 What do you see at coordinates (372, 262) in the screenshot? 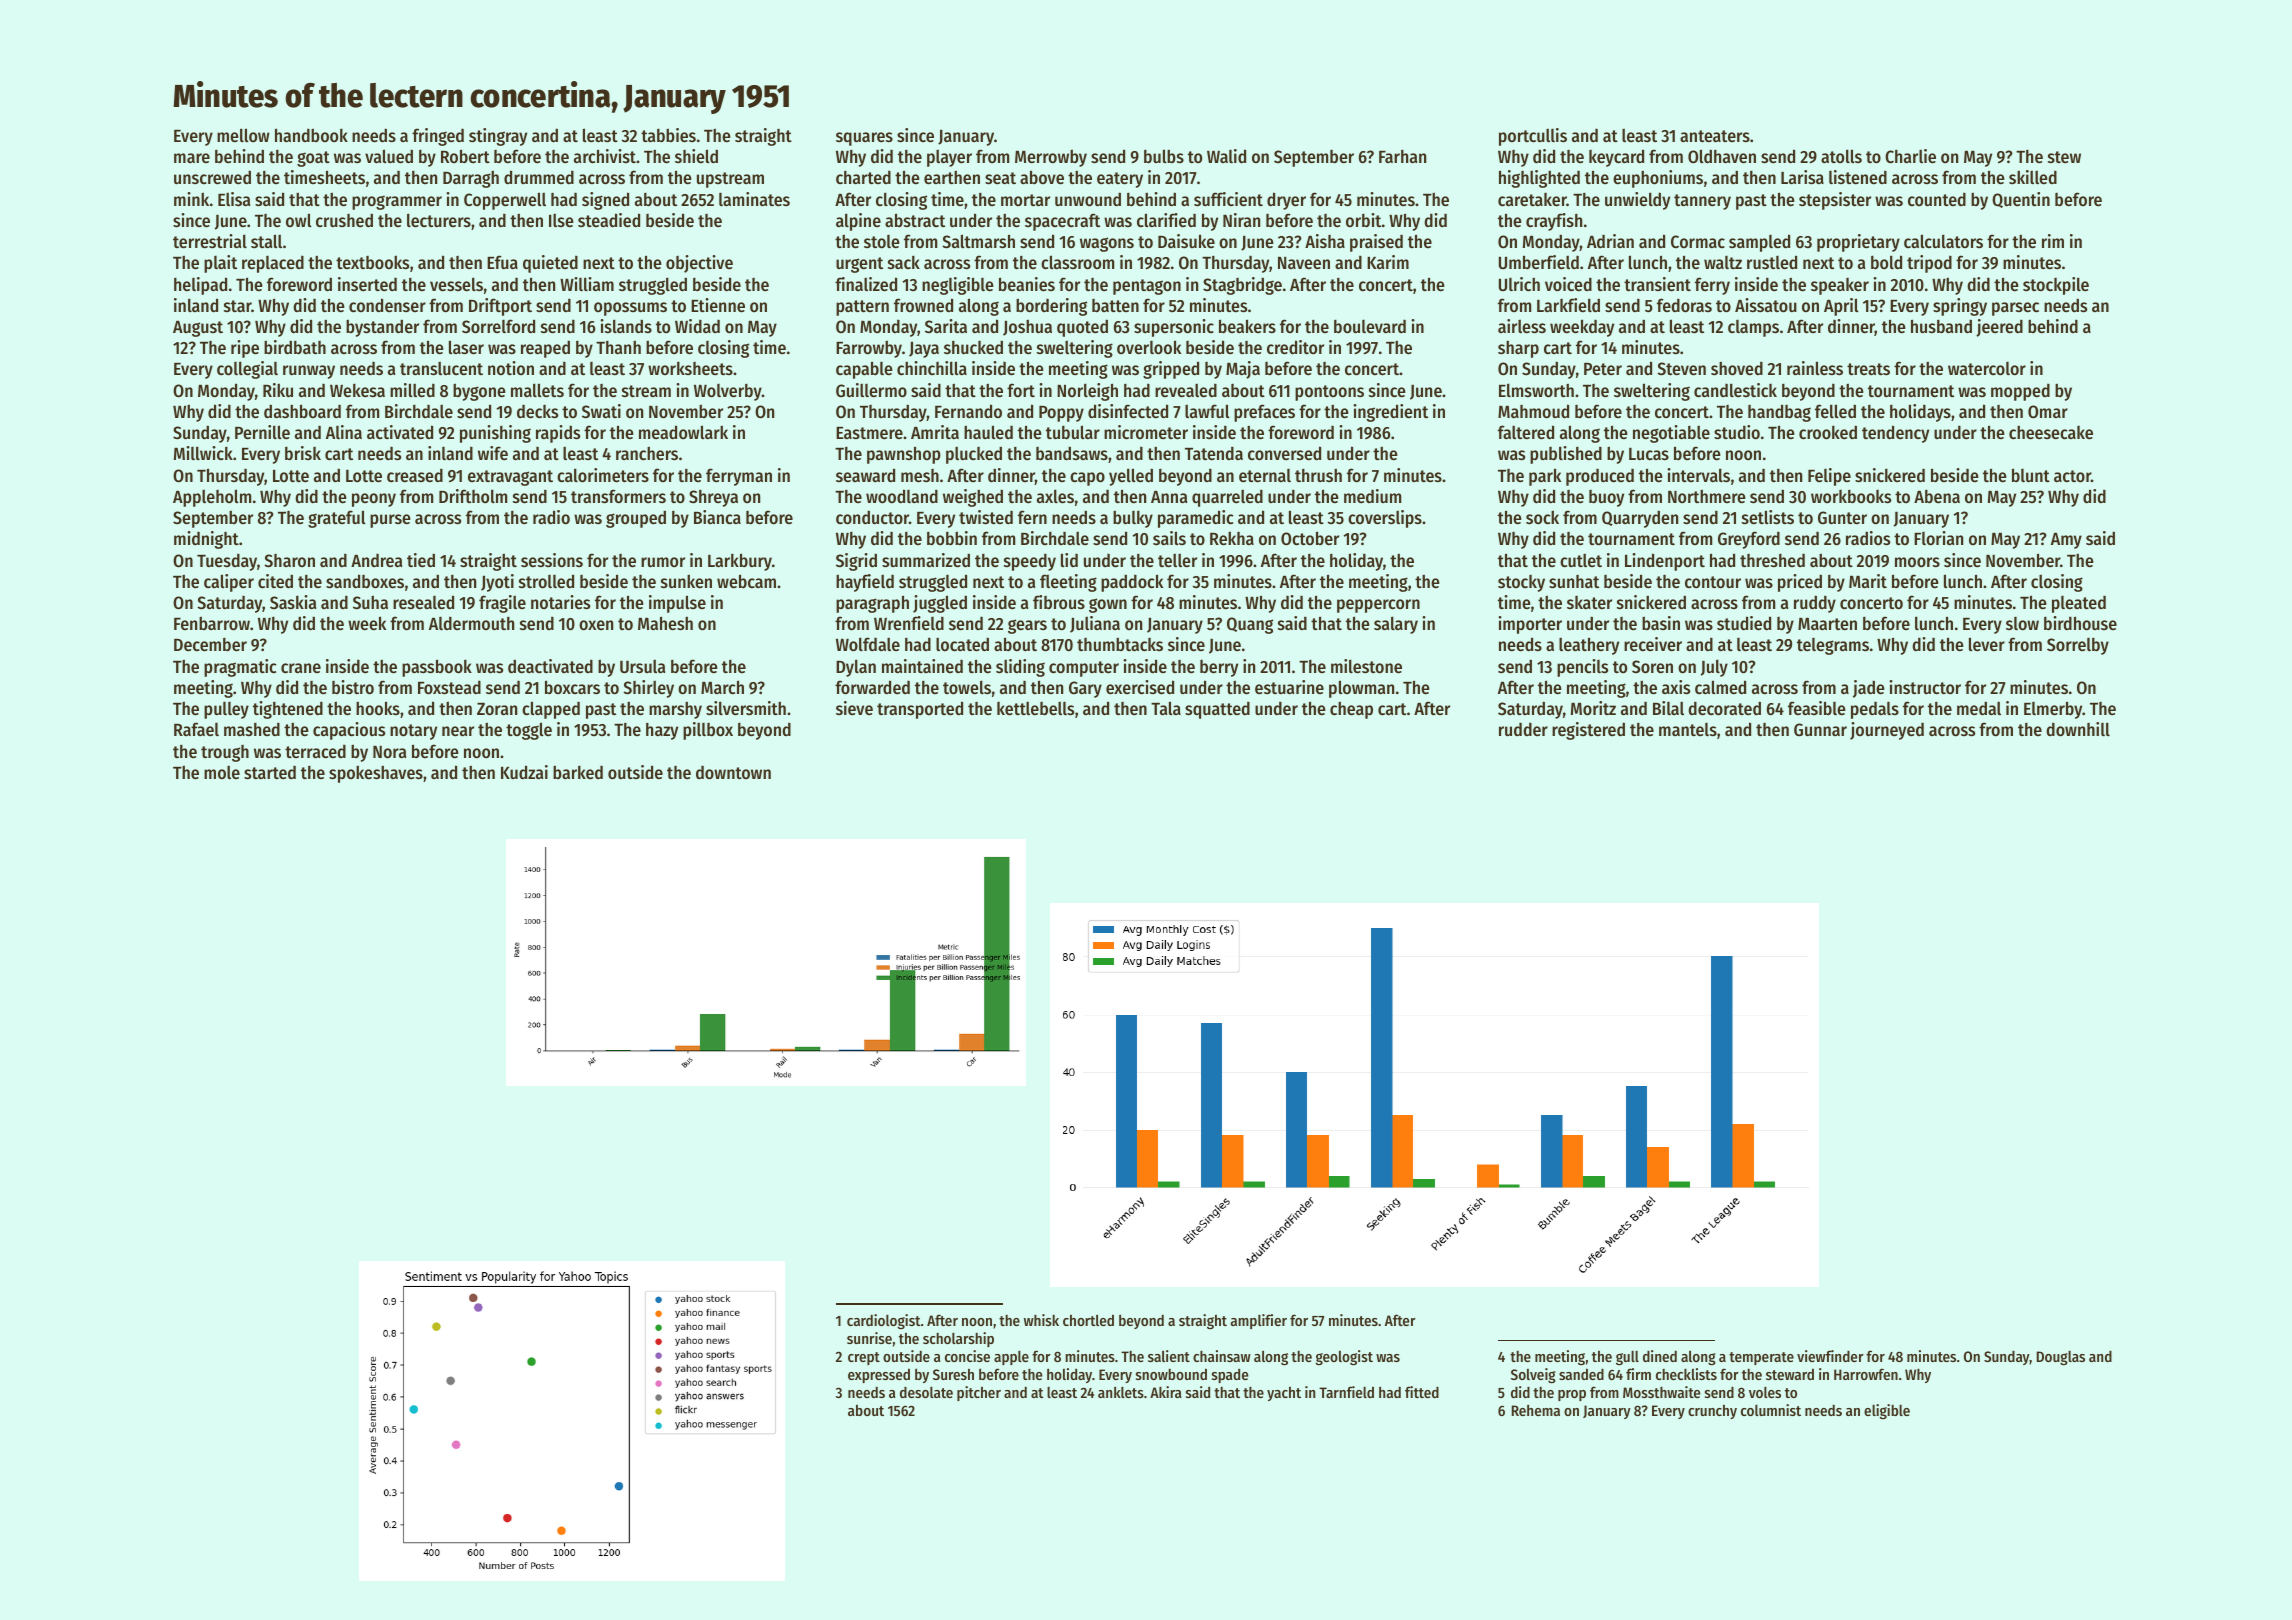
I see `textbooks` at bounding box center [372, 262].
